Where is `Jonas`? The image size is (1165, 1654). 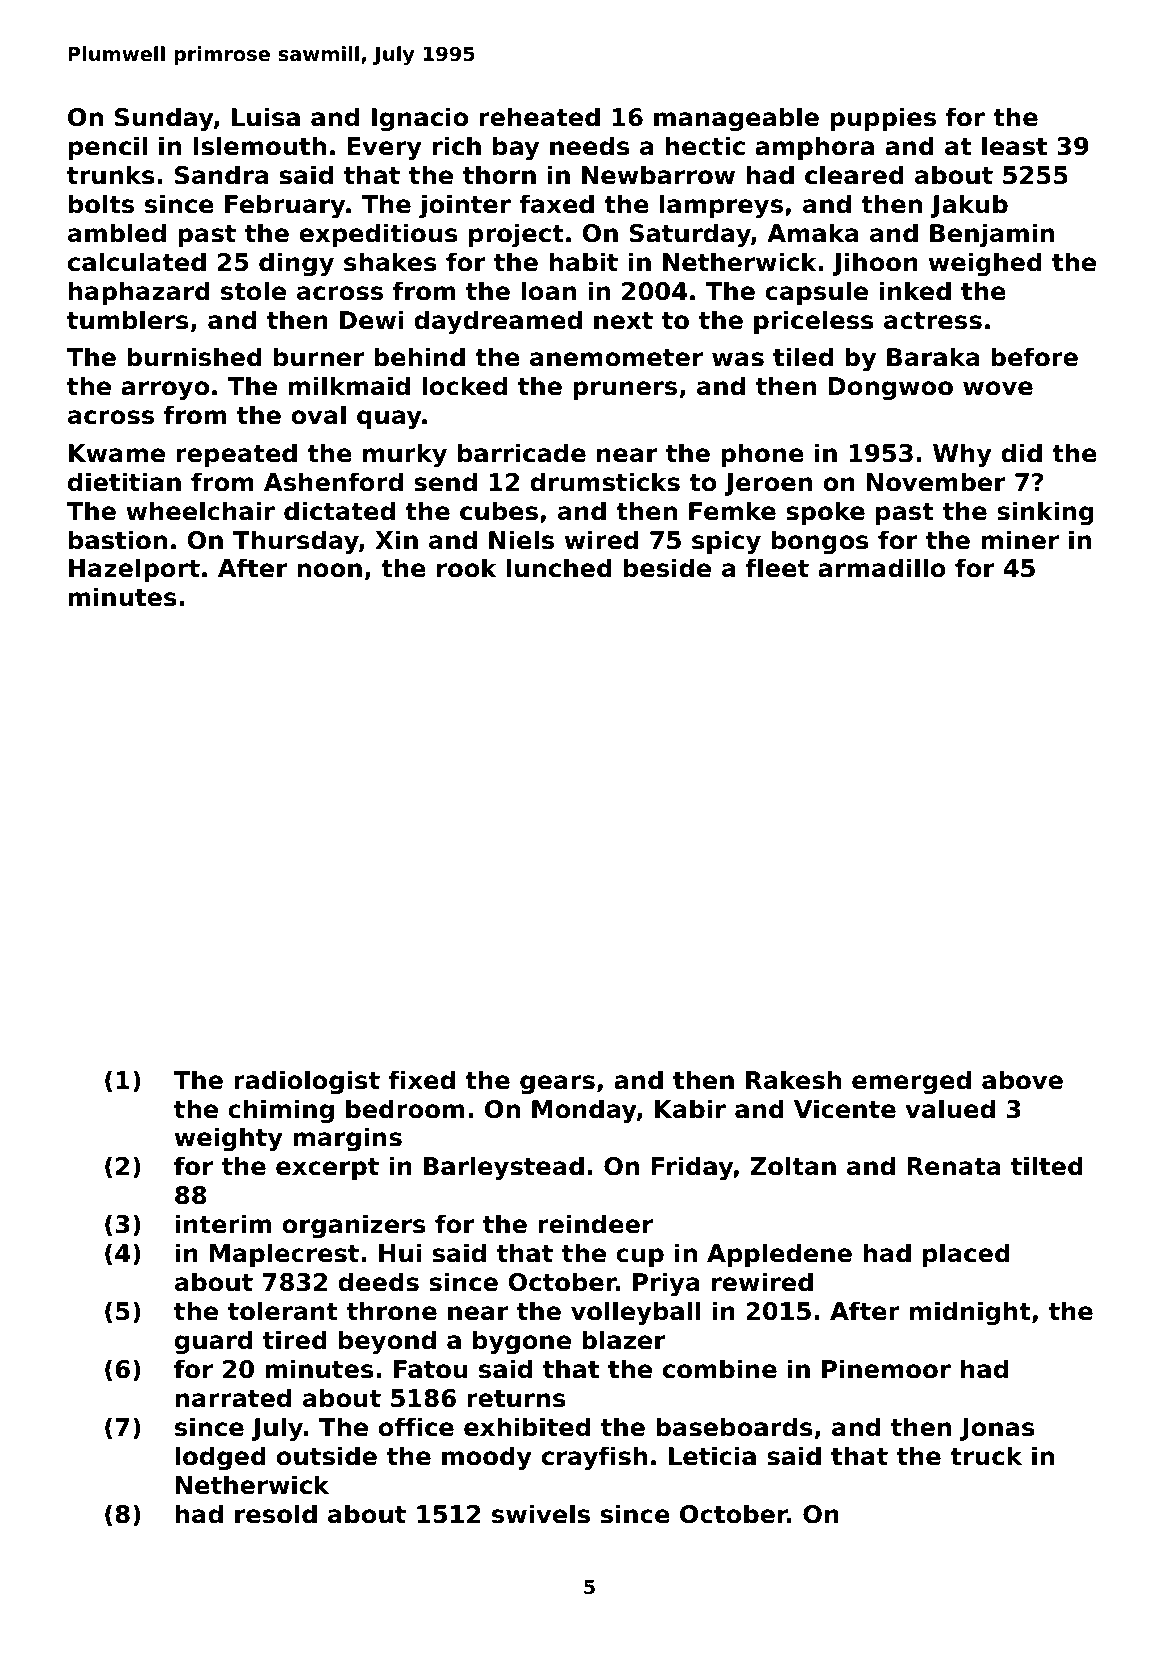
Jonas is located at coordinates (997, 1429).
